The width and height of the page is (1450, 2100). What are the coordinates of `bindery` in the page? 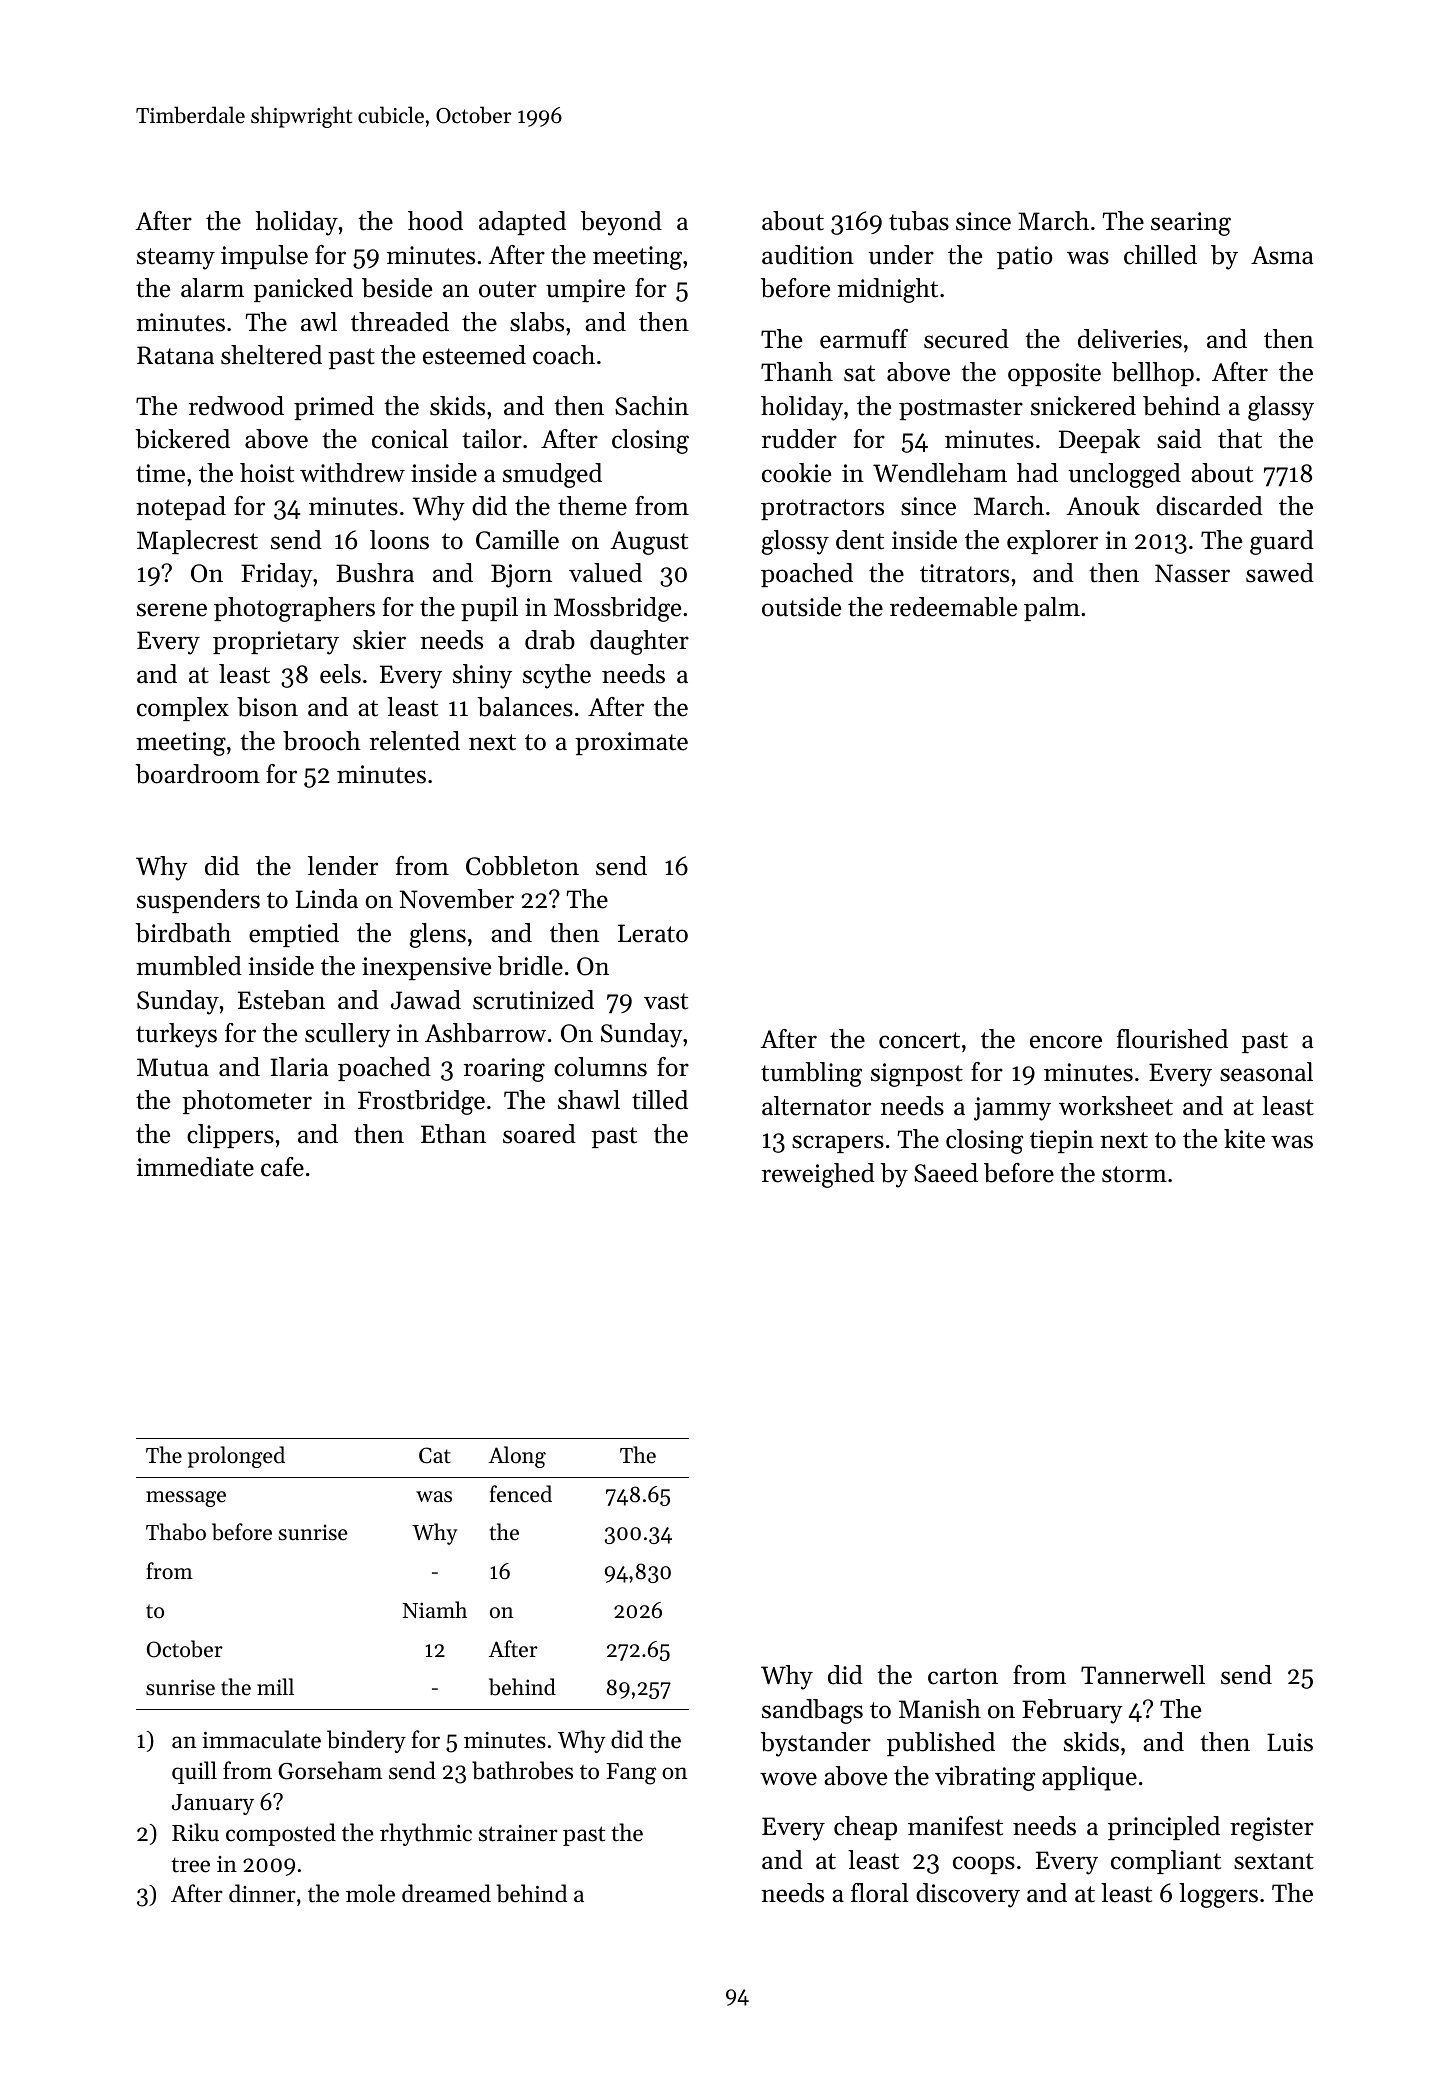 It's located at (366, 1741).
